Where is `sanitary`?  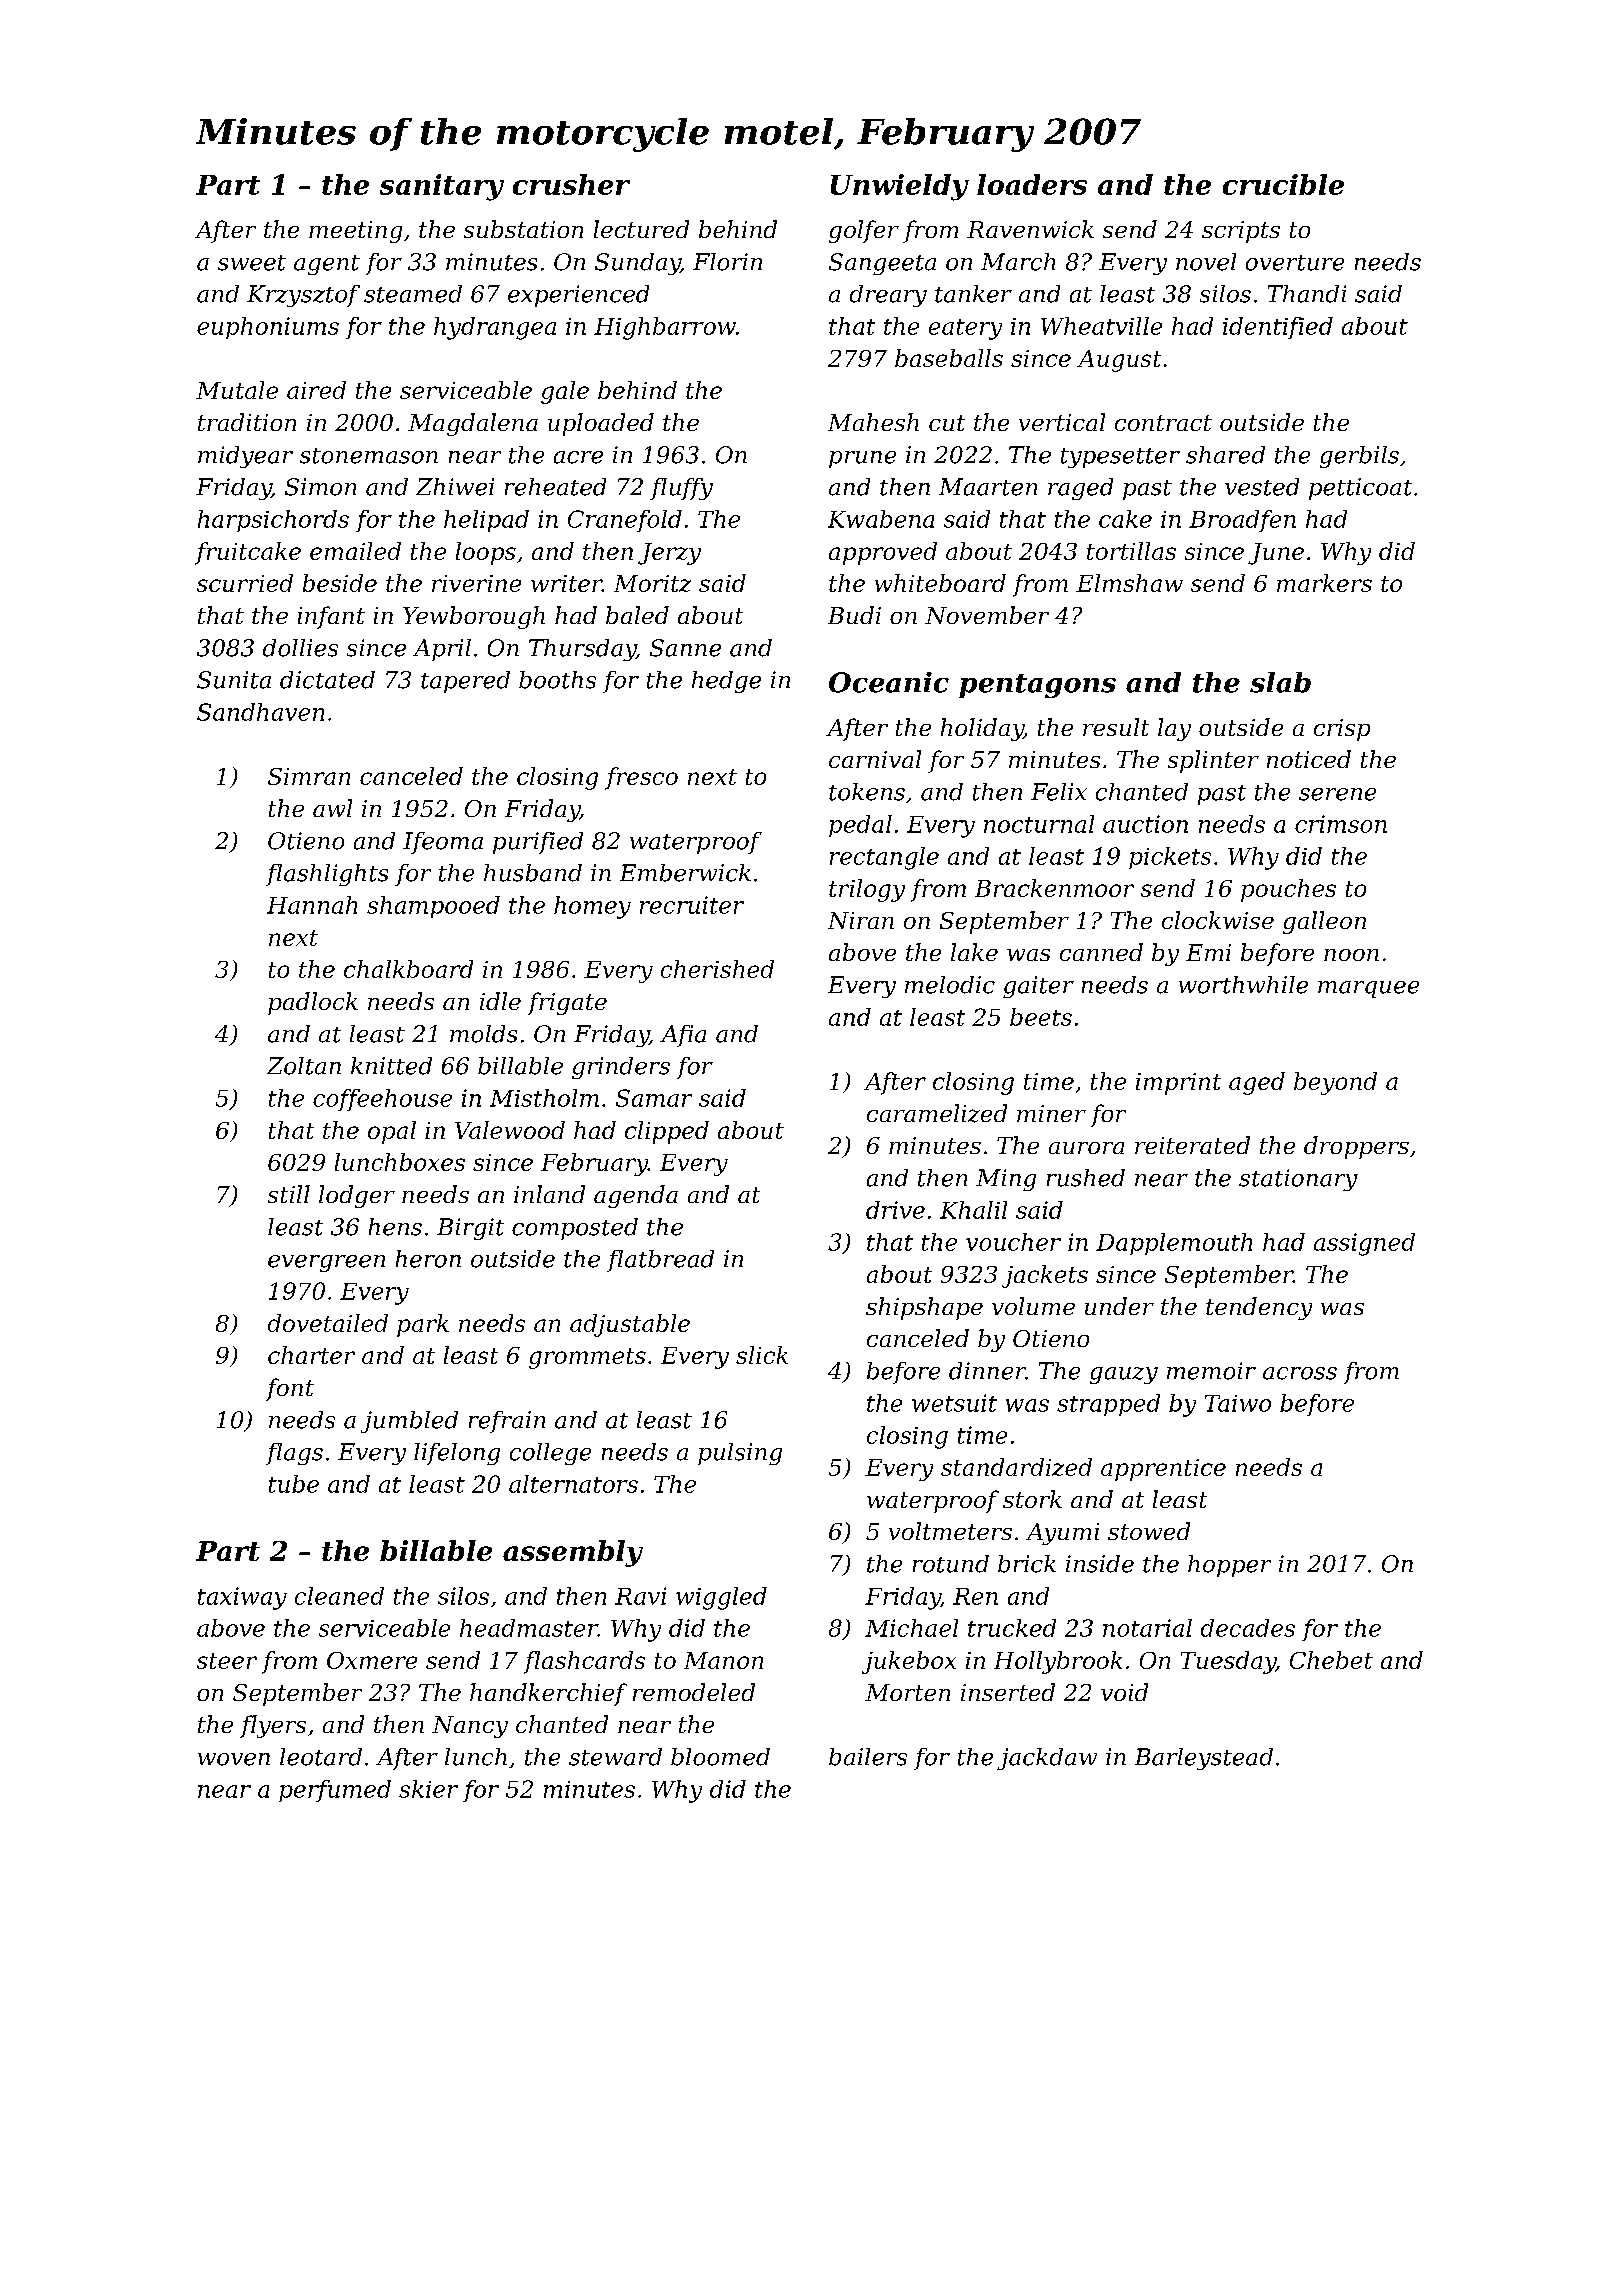 sanitary is located at coordinates (442, 187).
